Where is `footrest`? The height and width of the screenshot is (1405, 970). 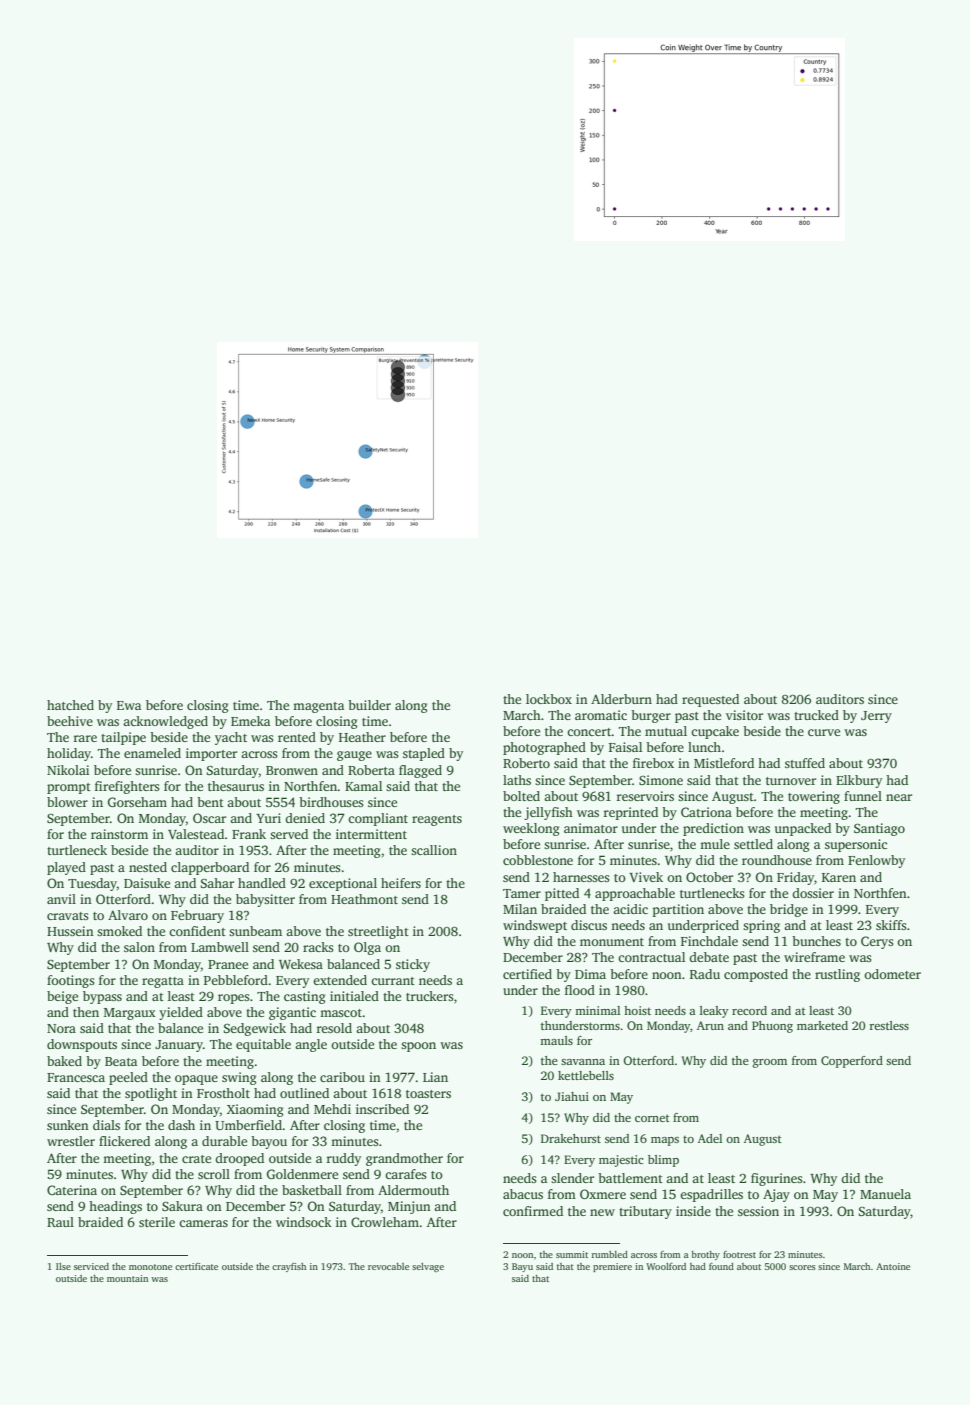 footrest is located at coordinates (739, 1254).
